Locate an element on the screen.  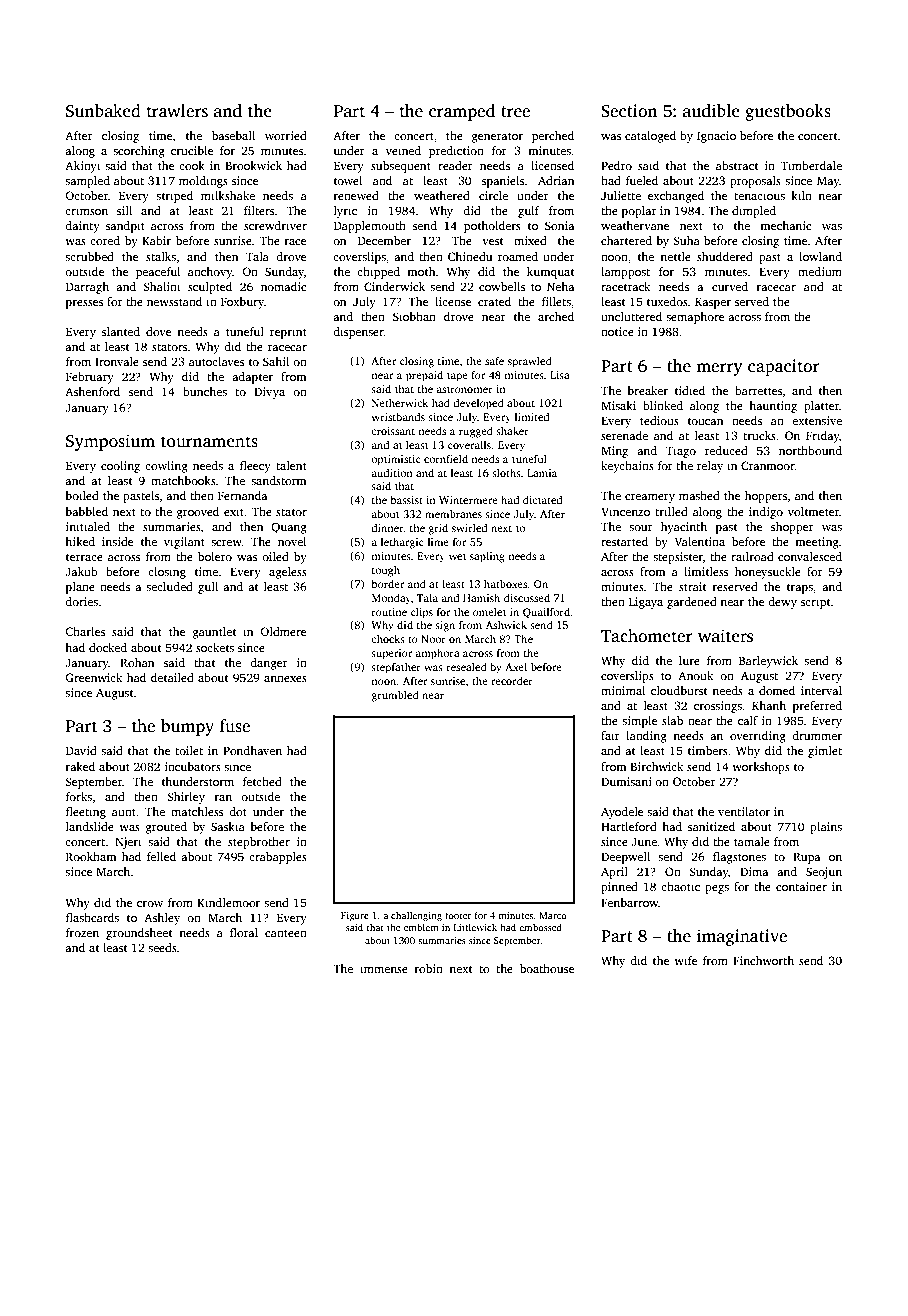
Divya is located at coordinates (269, 393).
